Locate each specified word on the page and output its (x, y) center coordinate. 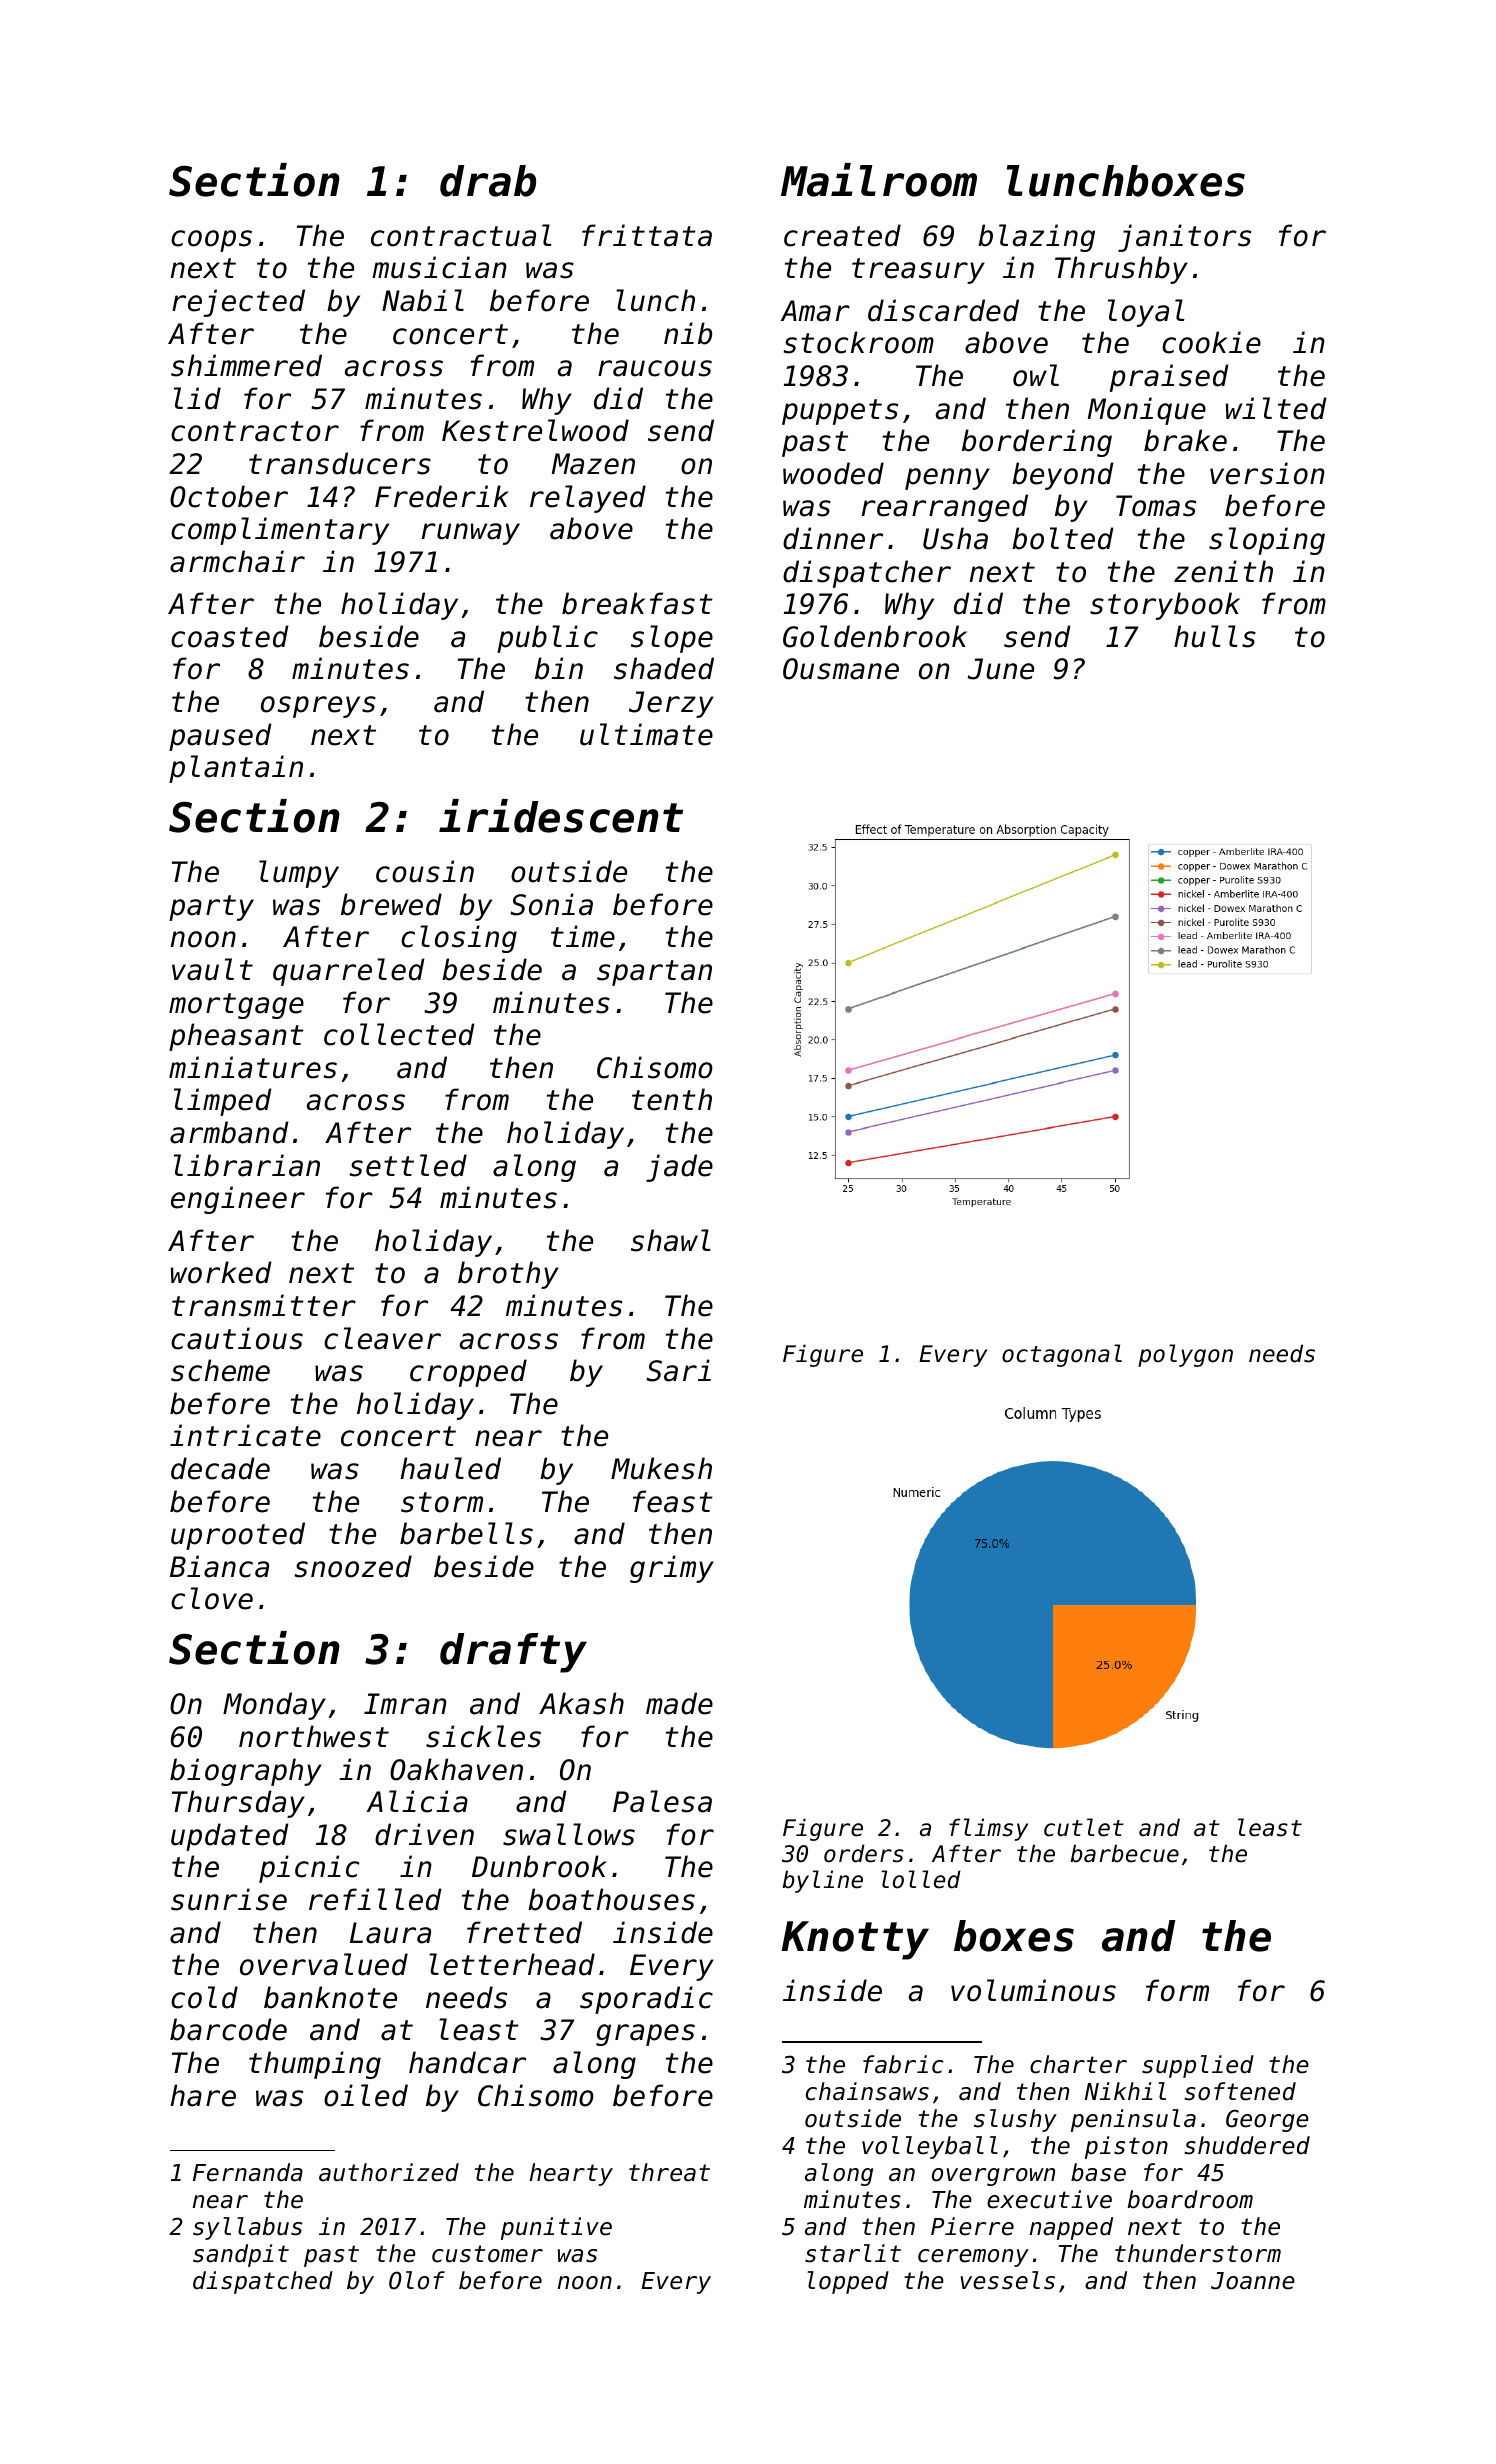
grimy (672, 1569)
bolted (1063, 538)
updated (230, 1837)
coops (211, 241)
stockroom (859, 342)
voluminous (1033, 1990)
